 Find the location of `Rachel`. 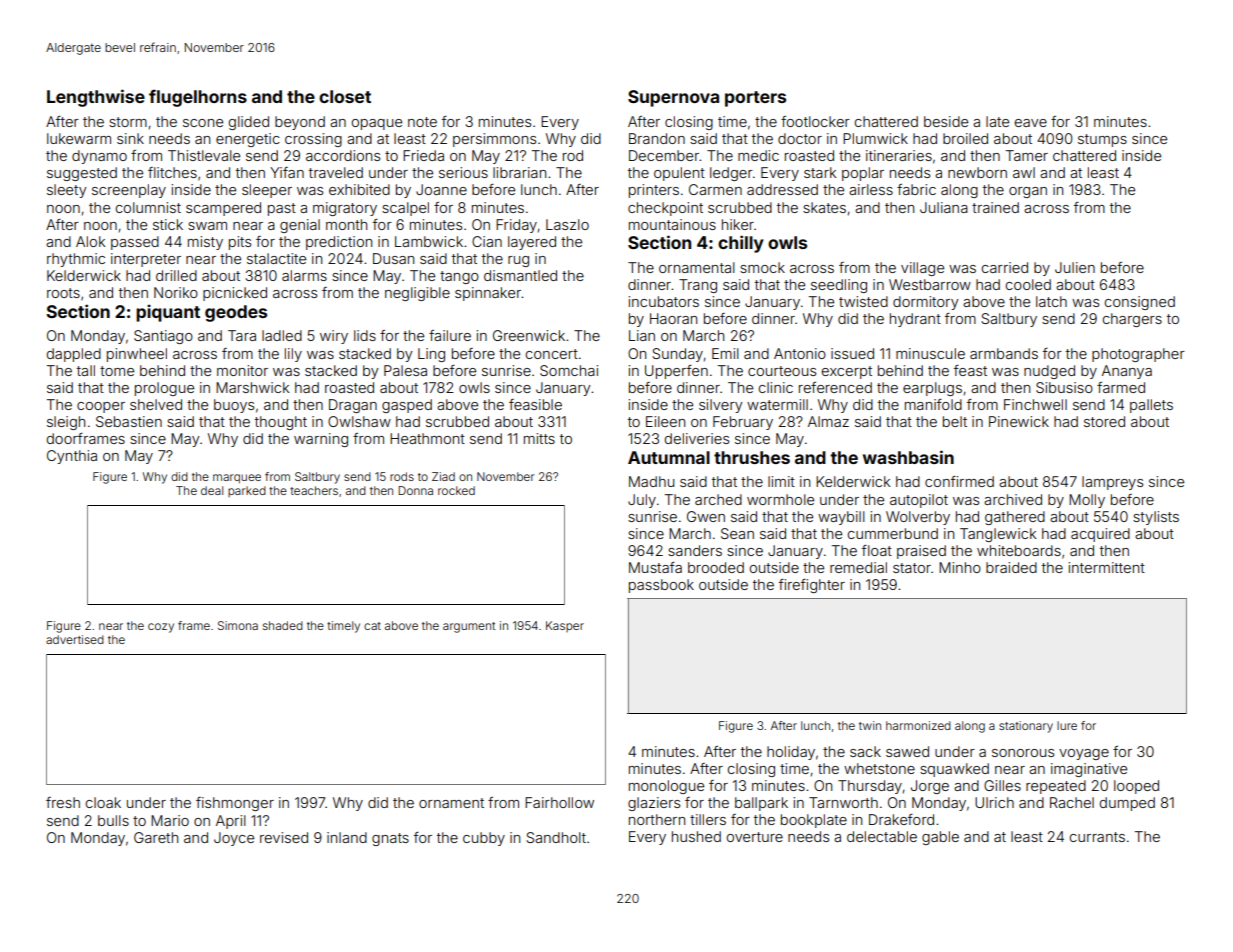

Rachel is located at coordinates (1072, 802).
